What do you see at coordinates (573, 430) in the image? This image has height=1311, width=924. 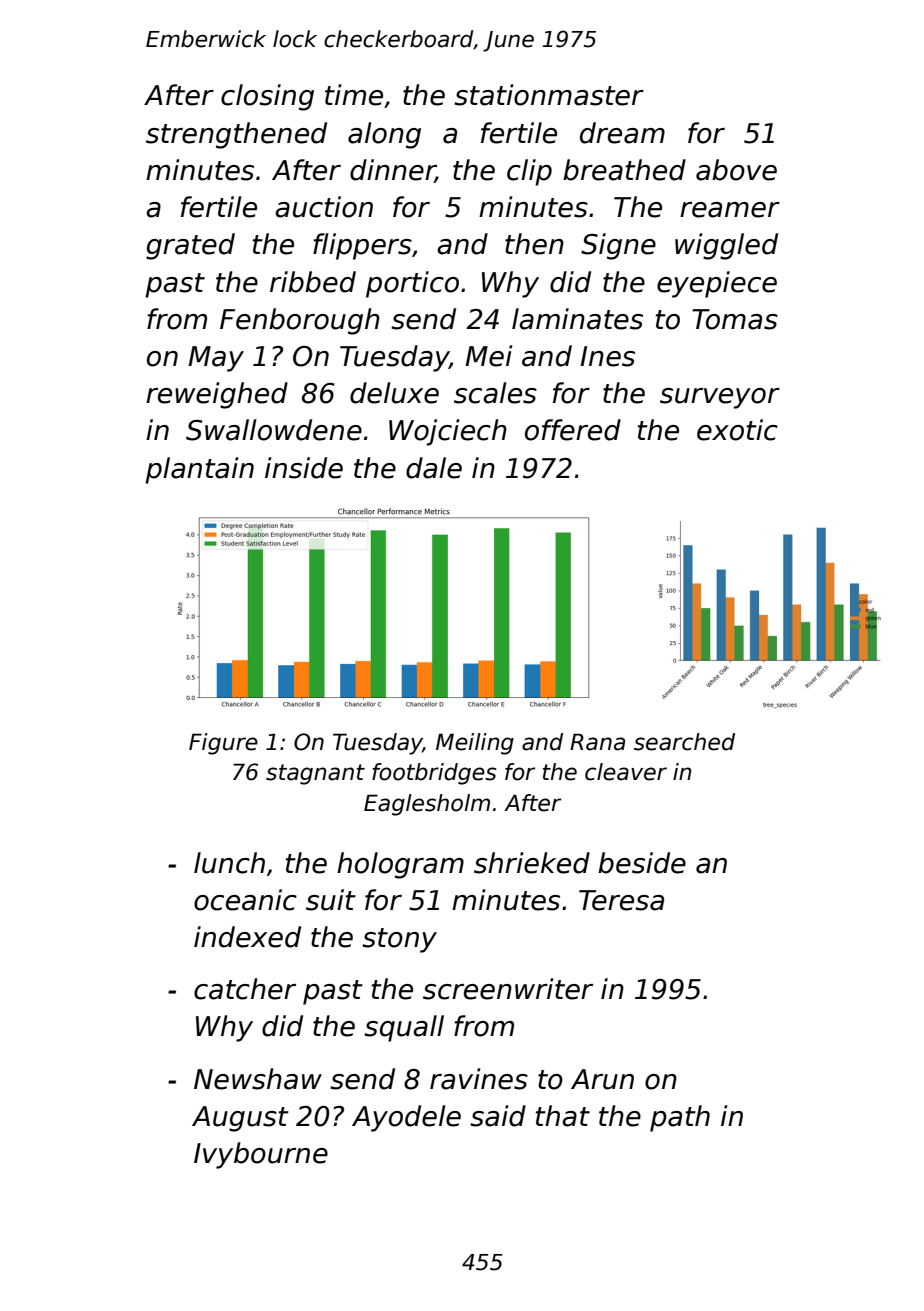 I see `offered` at bounding box center [573, 430].
